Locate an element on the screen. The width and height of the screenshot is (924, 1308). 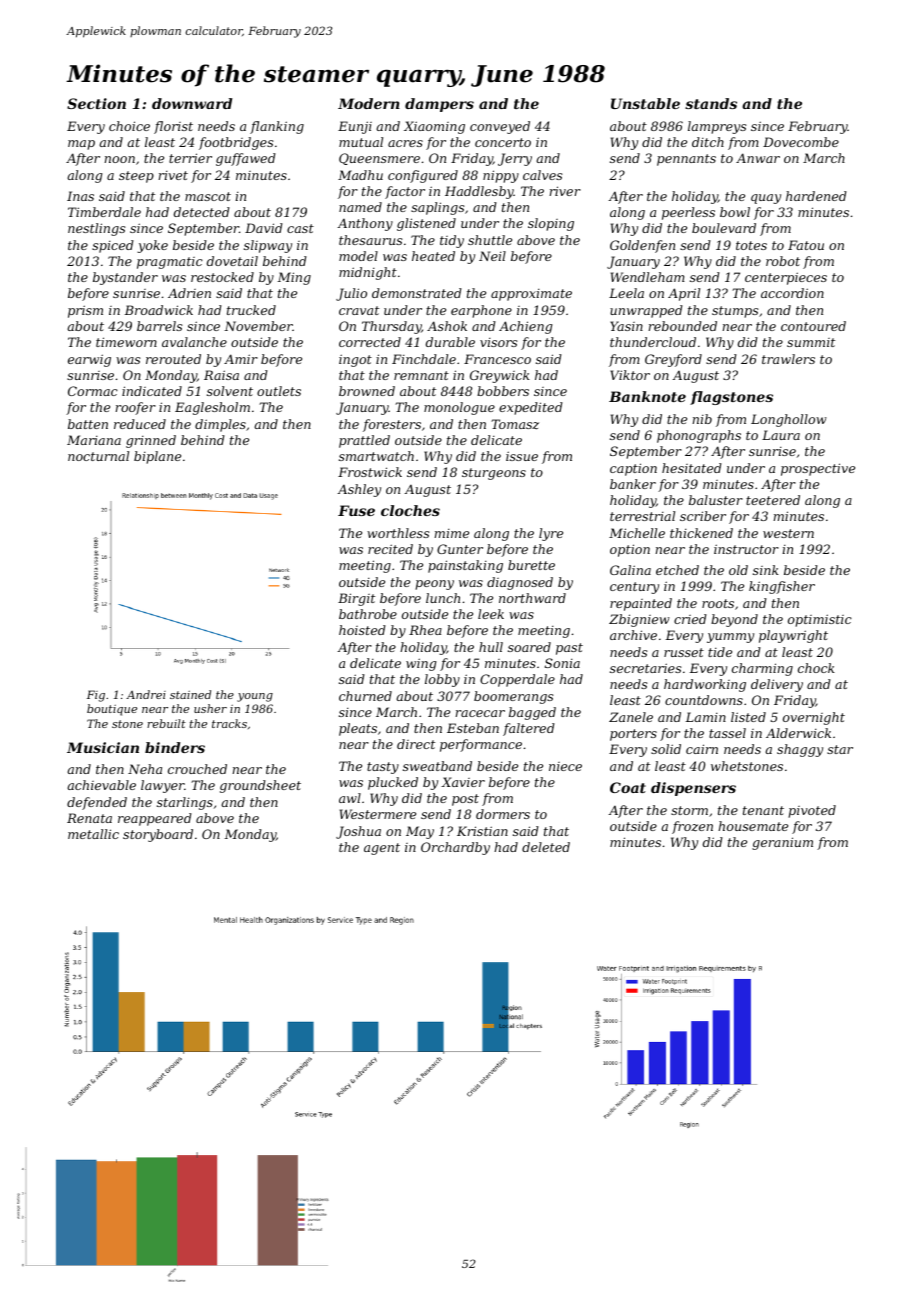
rerouted is located at coordinates (173, 359).
